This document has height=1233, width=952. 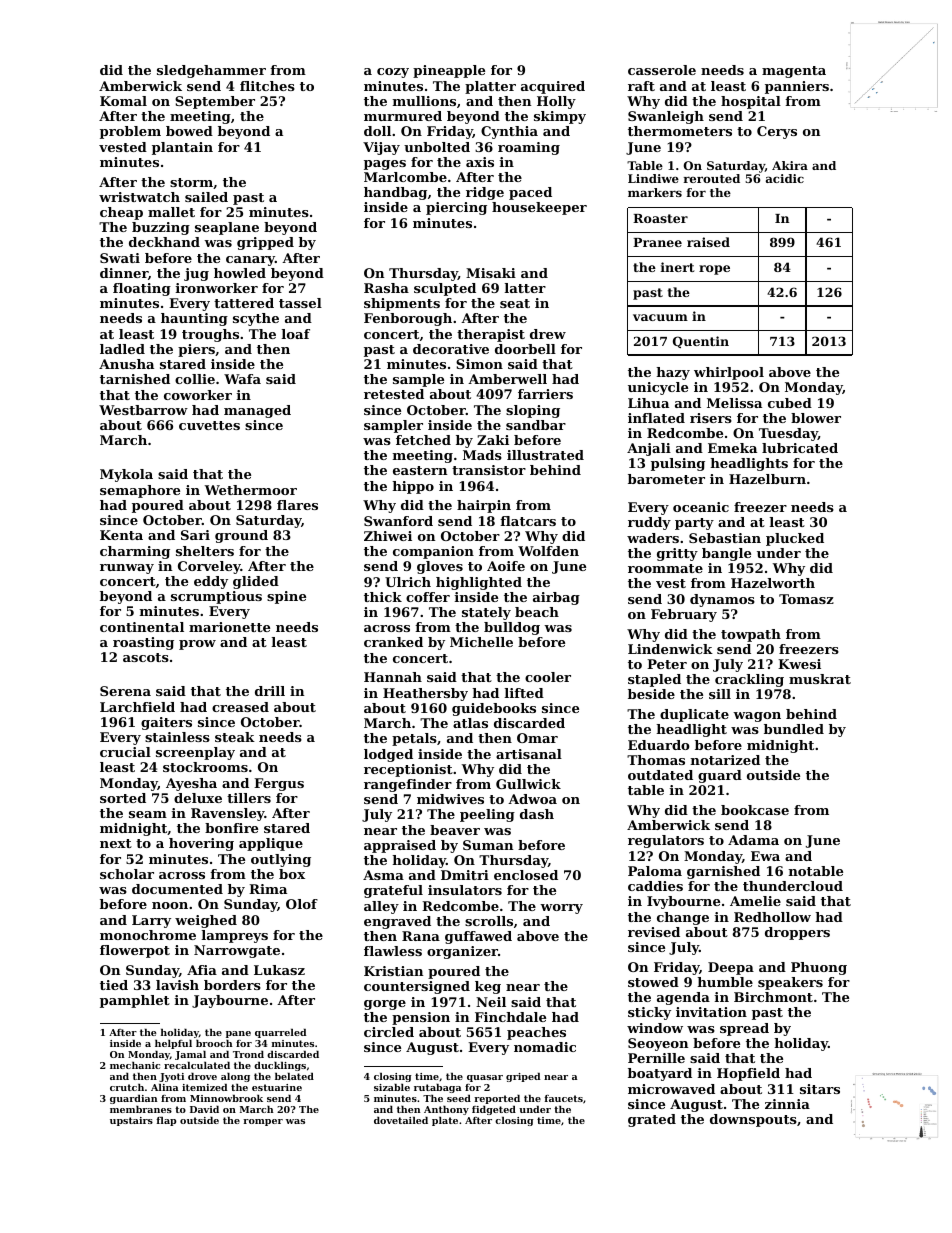 I want to click on romper, so click(x=263, y=1122).
